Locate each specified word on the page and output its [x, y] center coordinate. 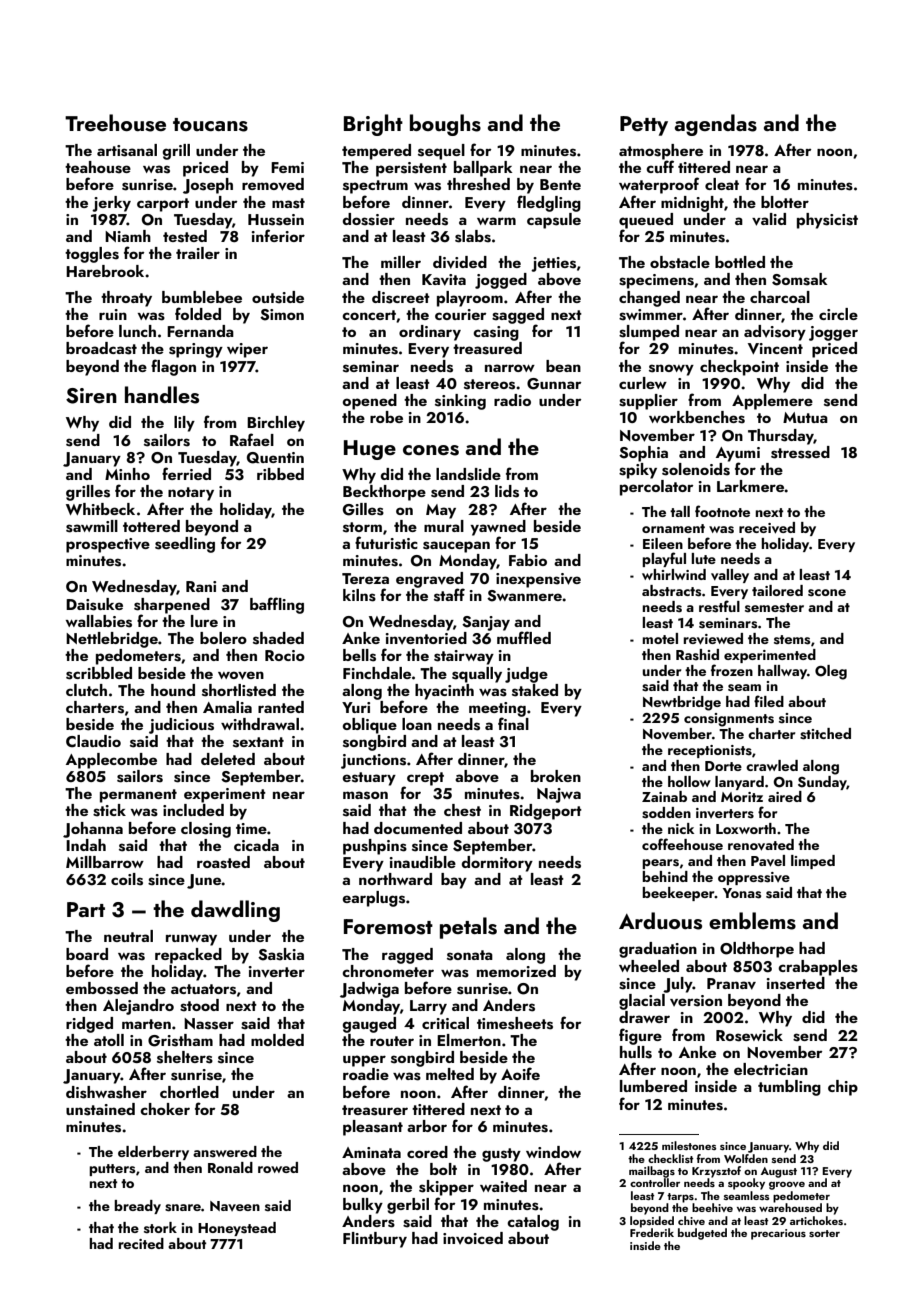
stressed [800, 452]
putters [112, 1170]
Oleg [831, 672]
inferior [278, 235]
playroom [470, 299]
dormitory [497, 864]
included [193, 810]
